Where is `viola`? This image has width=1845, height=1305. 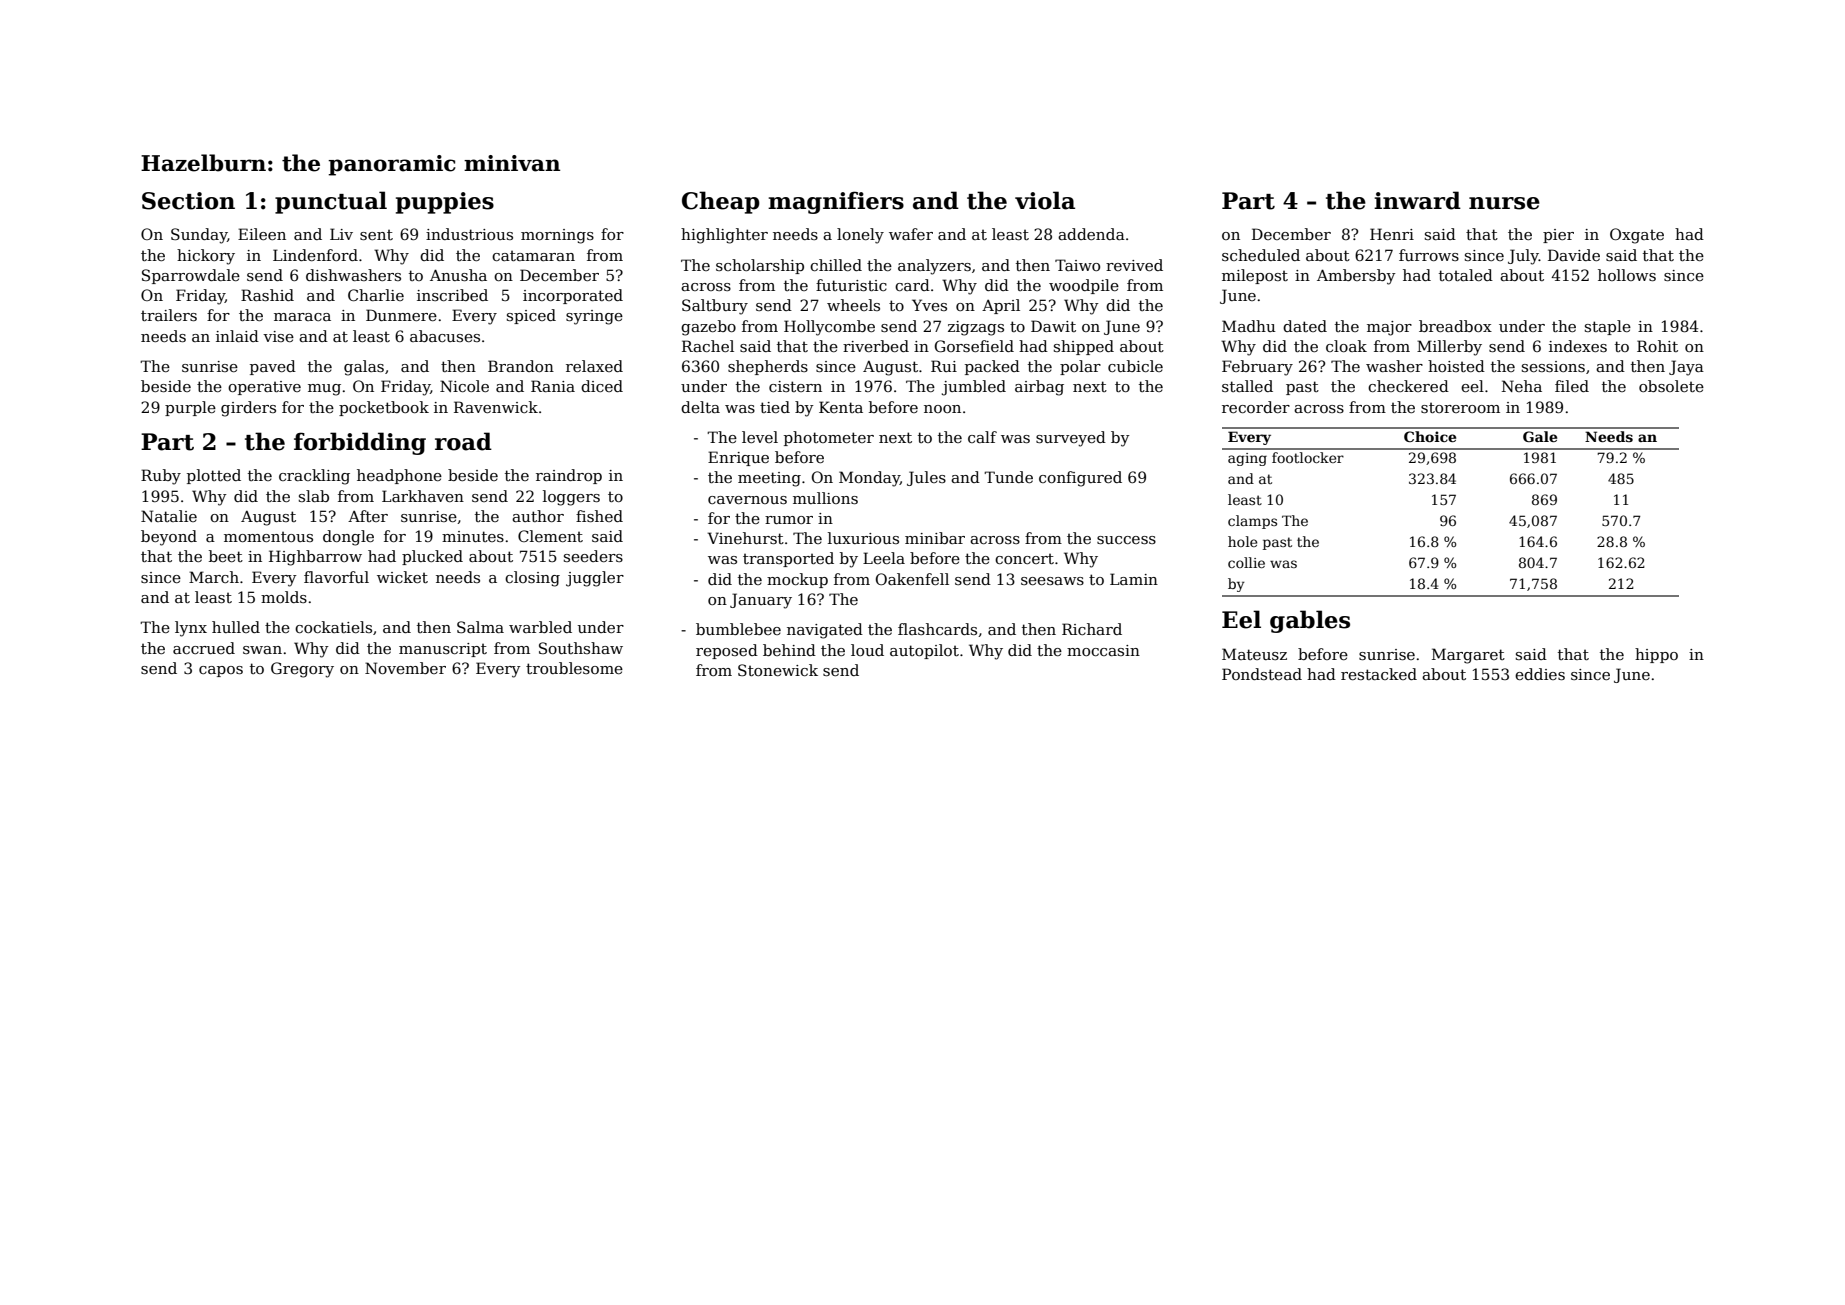 viola is located at coordinates (1045, 200).
